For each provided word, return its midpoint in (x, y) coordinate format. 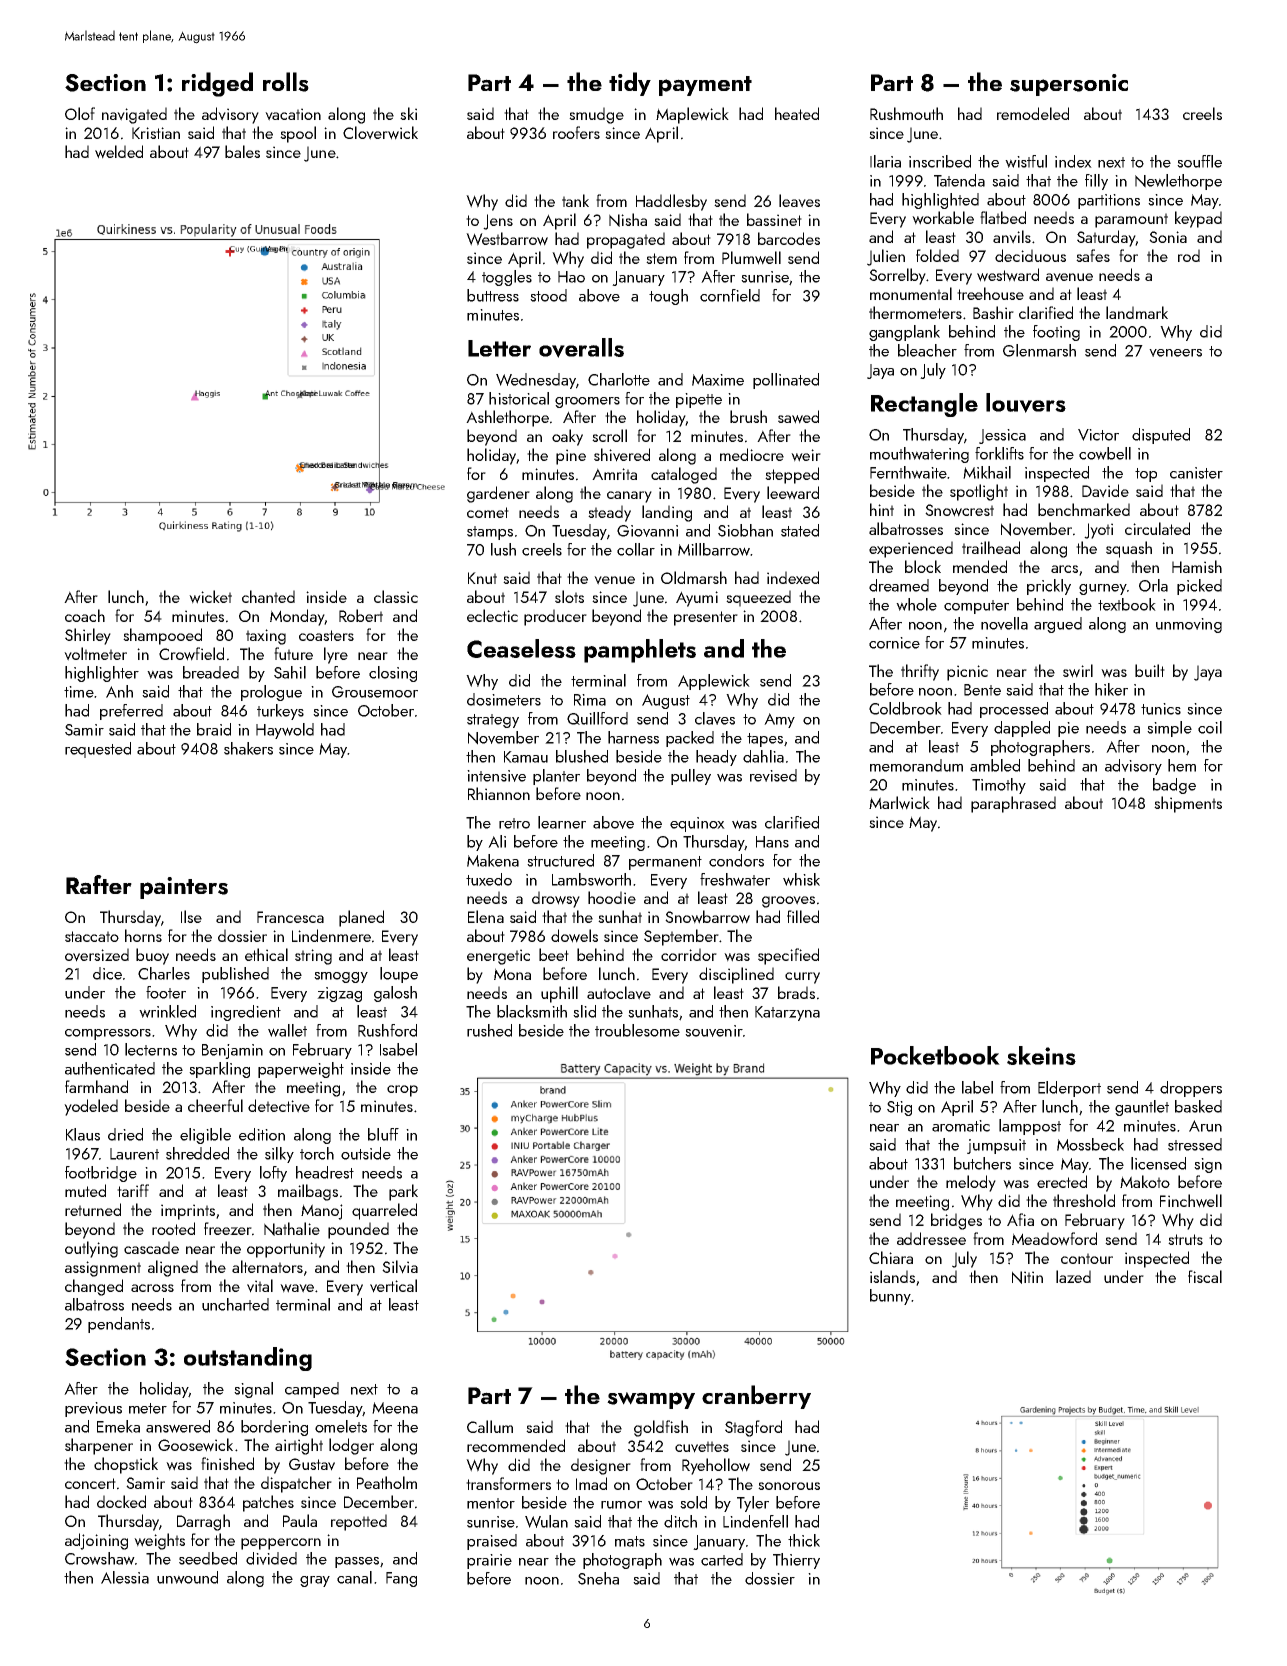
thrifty (920, 672)
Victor (1098, 435)
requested (98, 750)
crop (402, 1091)
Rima (590, 700)
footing (1056, 333)
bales (242, 151)
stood (548, 295)
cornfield (730, 295)
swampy (651, 1400)
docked (121, 1501)
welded (119, 152)
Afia (1020, 1219)
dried (125, 1134)
